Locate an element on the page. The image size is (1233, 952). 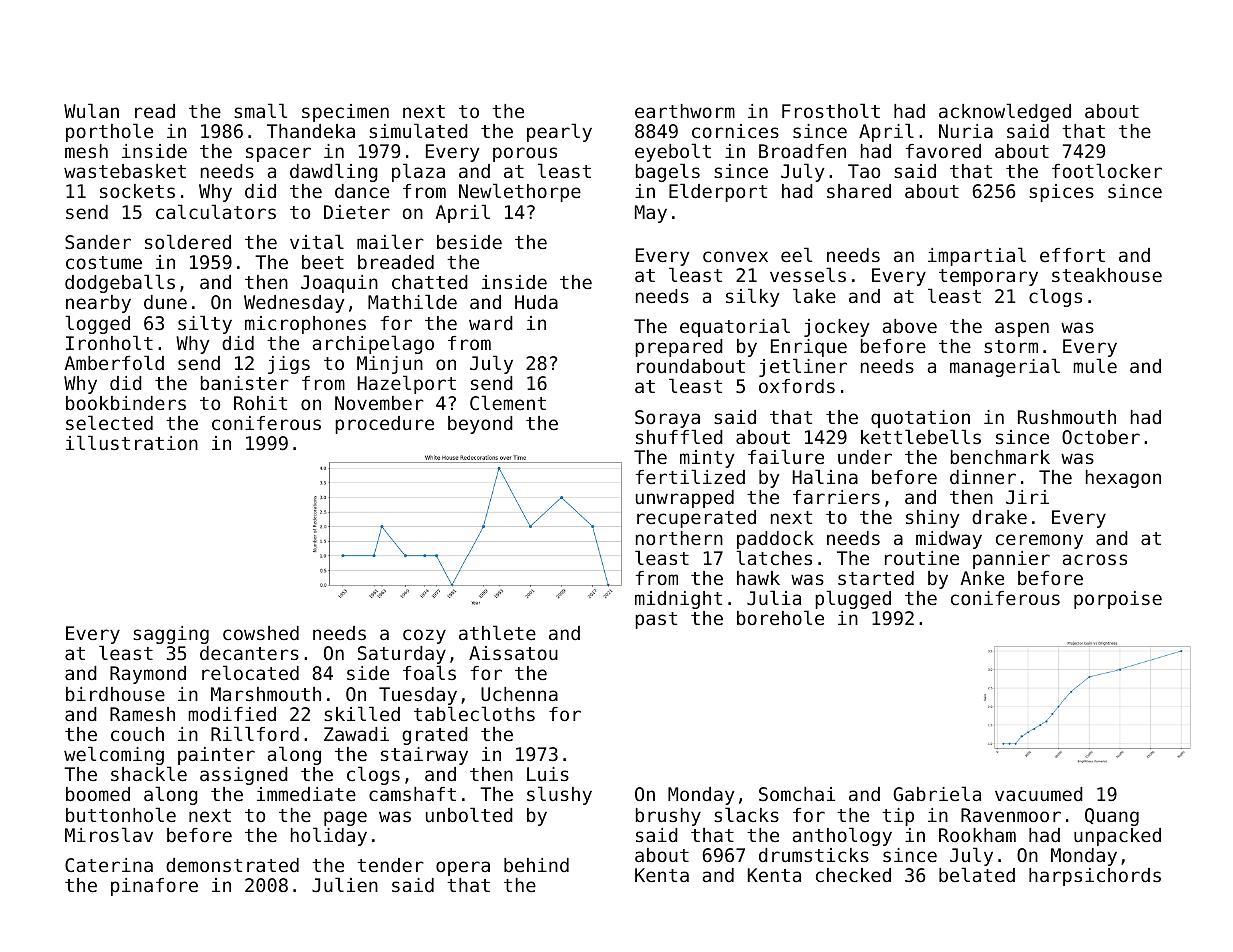
impartial is located at coordinates (977, 256).
